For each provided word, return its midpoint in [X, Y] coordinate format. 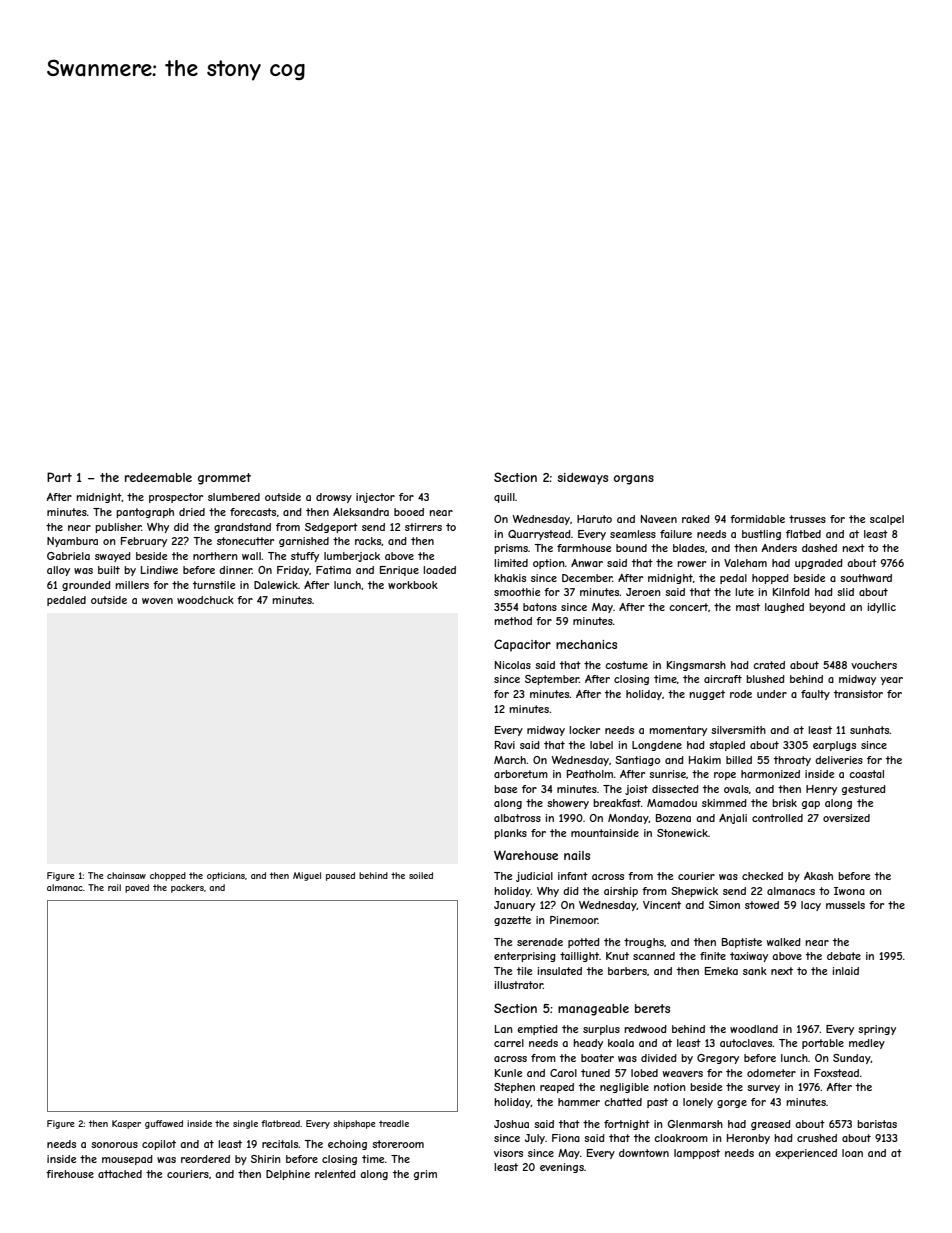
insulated [560, 971]
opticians [226, 876]
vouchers [874, 665]
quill [504, 498]
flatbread [280, 1123]
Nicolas [513, 665]
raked [696, 519]
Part [59, 477]
